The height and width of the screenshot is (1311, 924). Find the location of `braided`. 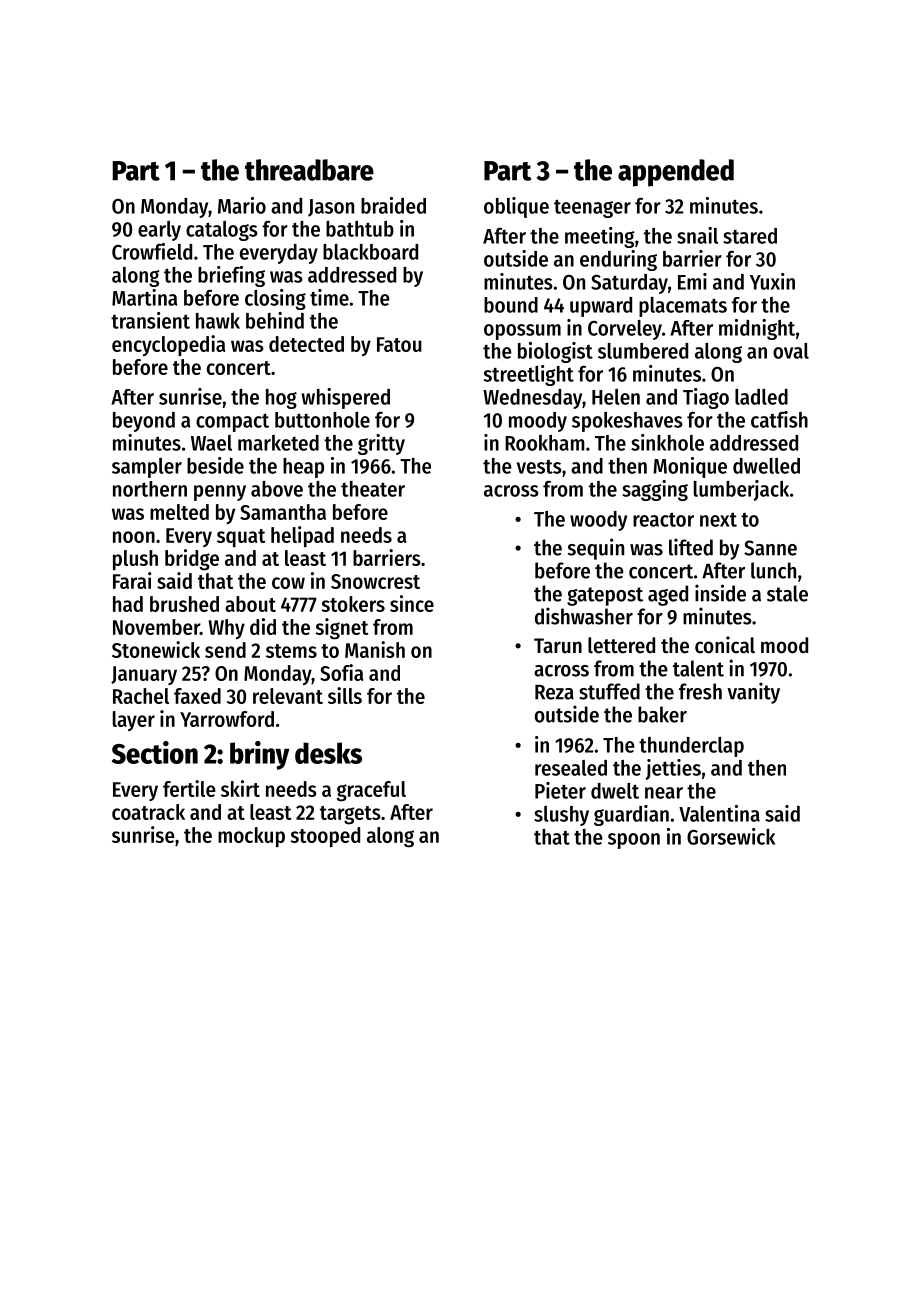

braided is located at coordinates (393, 205).
